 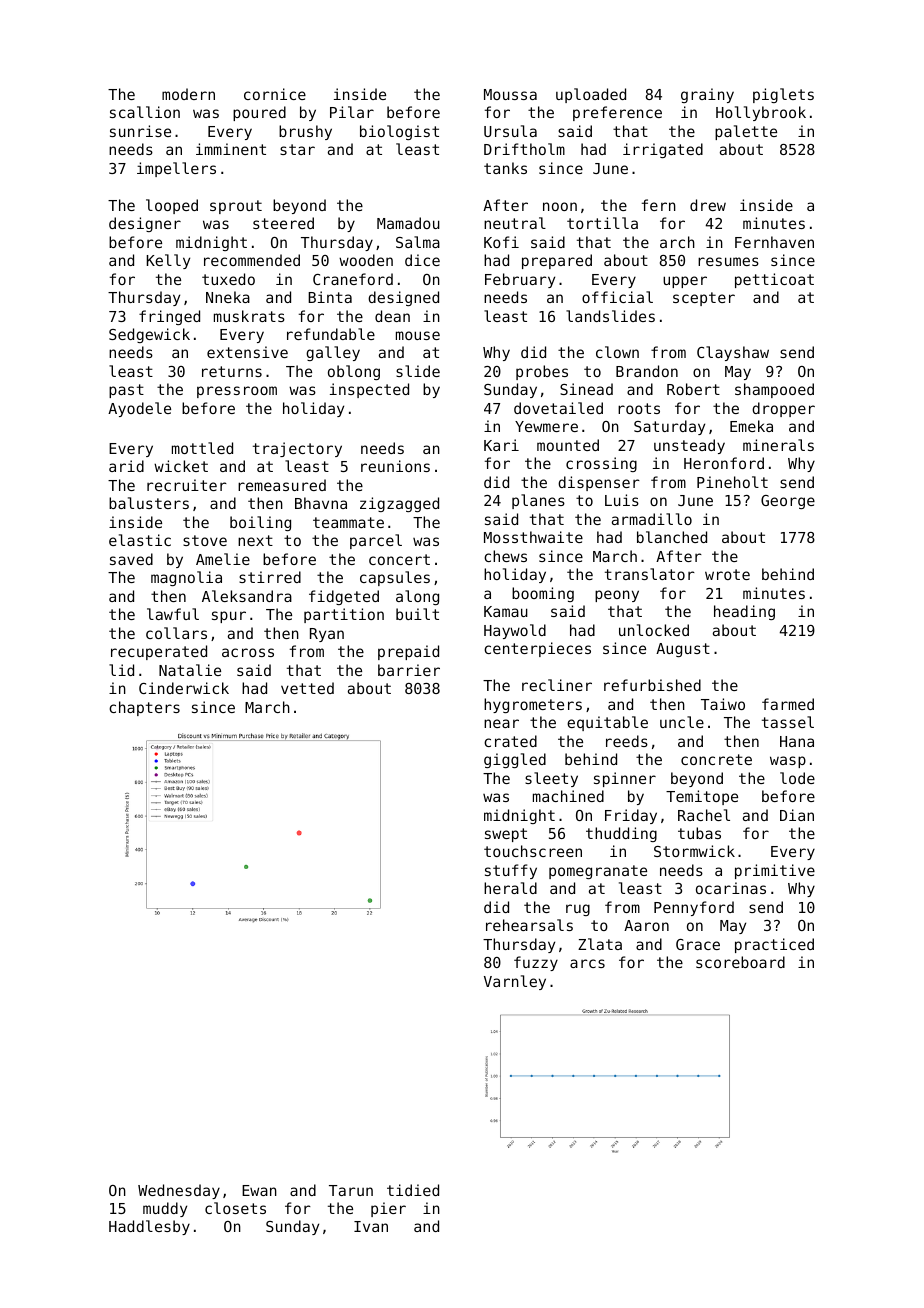 I want to click on modern, so click(x=188, y=94).
